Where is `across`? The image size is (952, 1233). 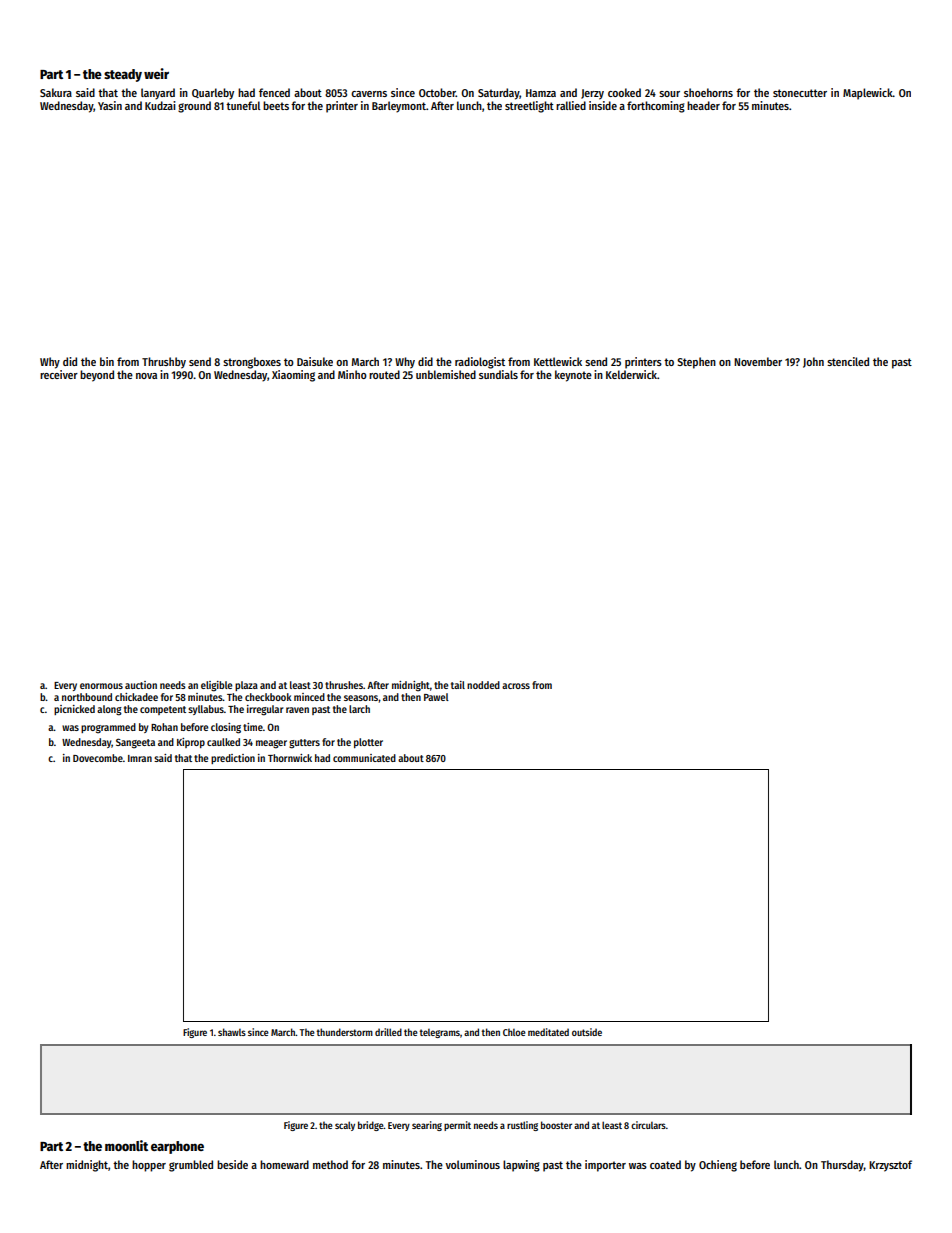 across is located at coordinates (516, 686).
